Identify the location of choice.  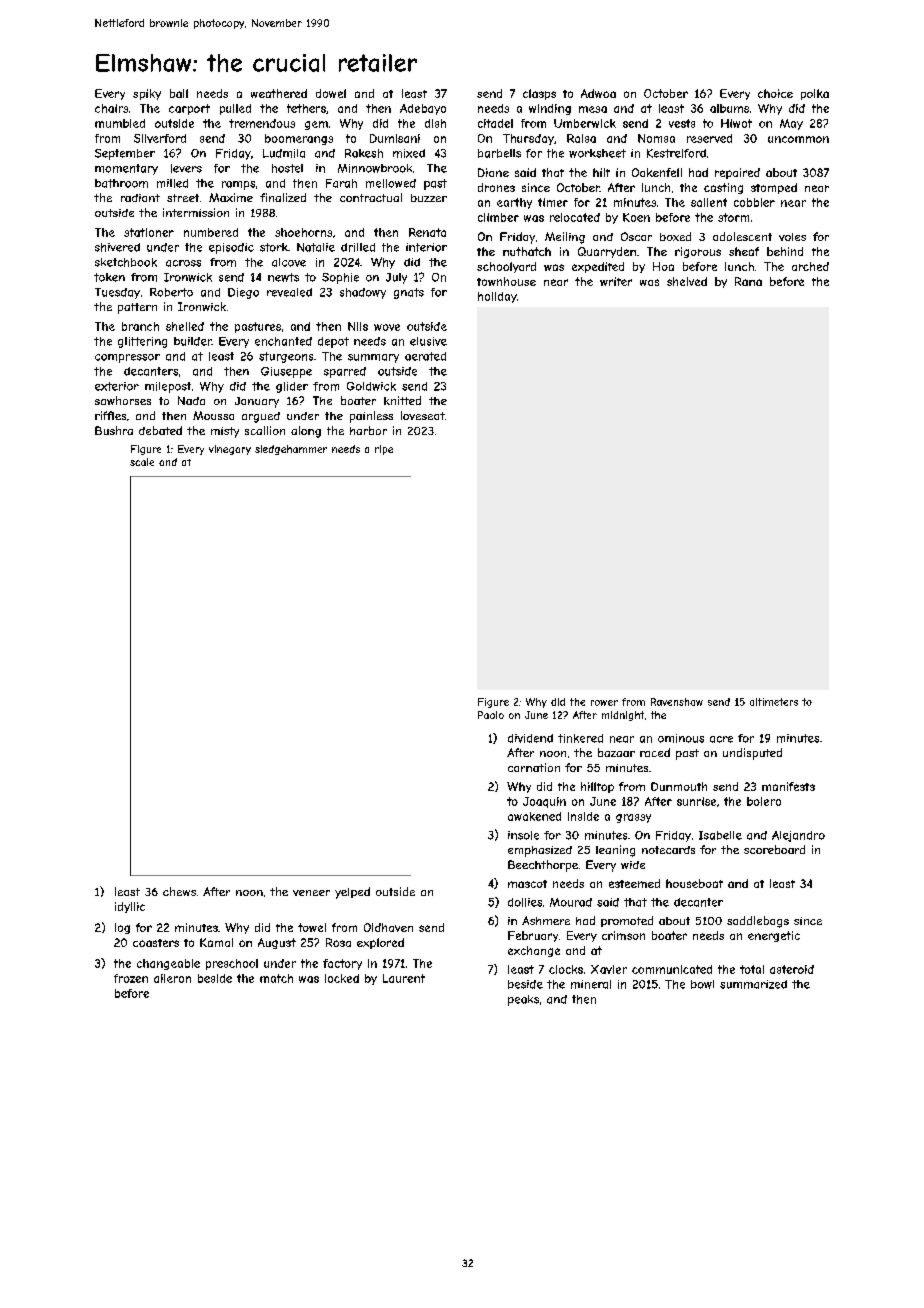
(775, 93).
